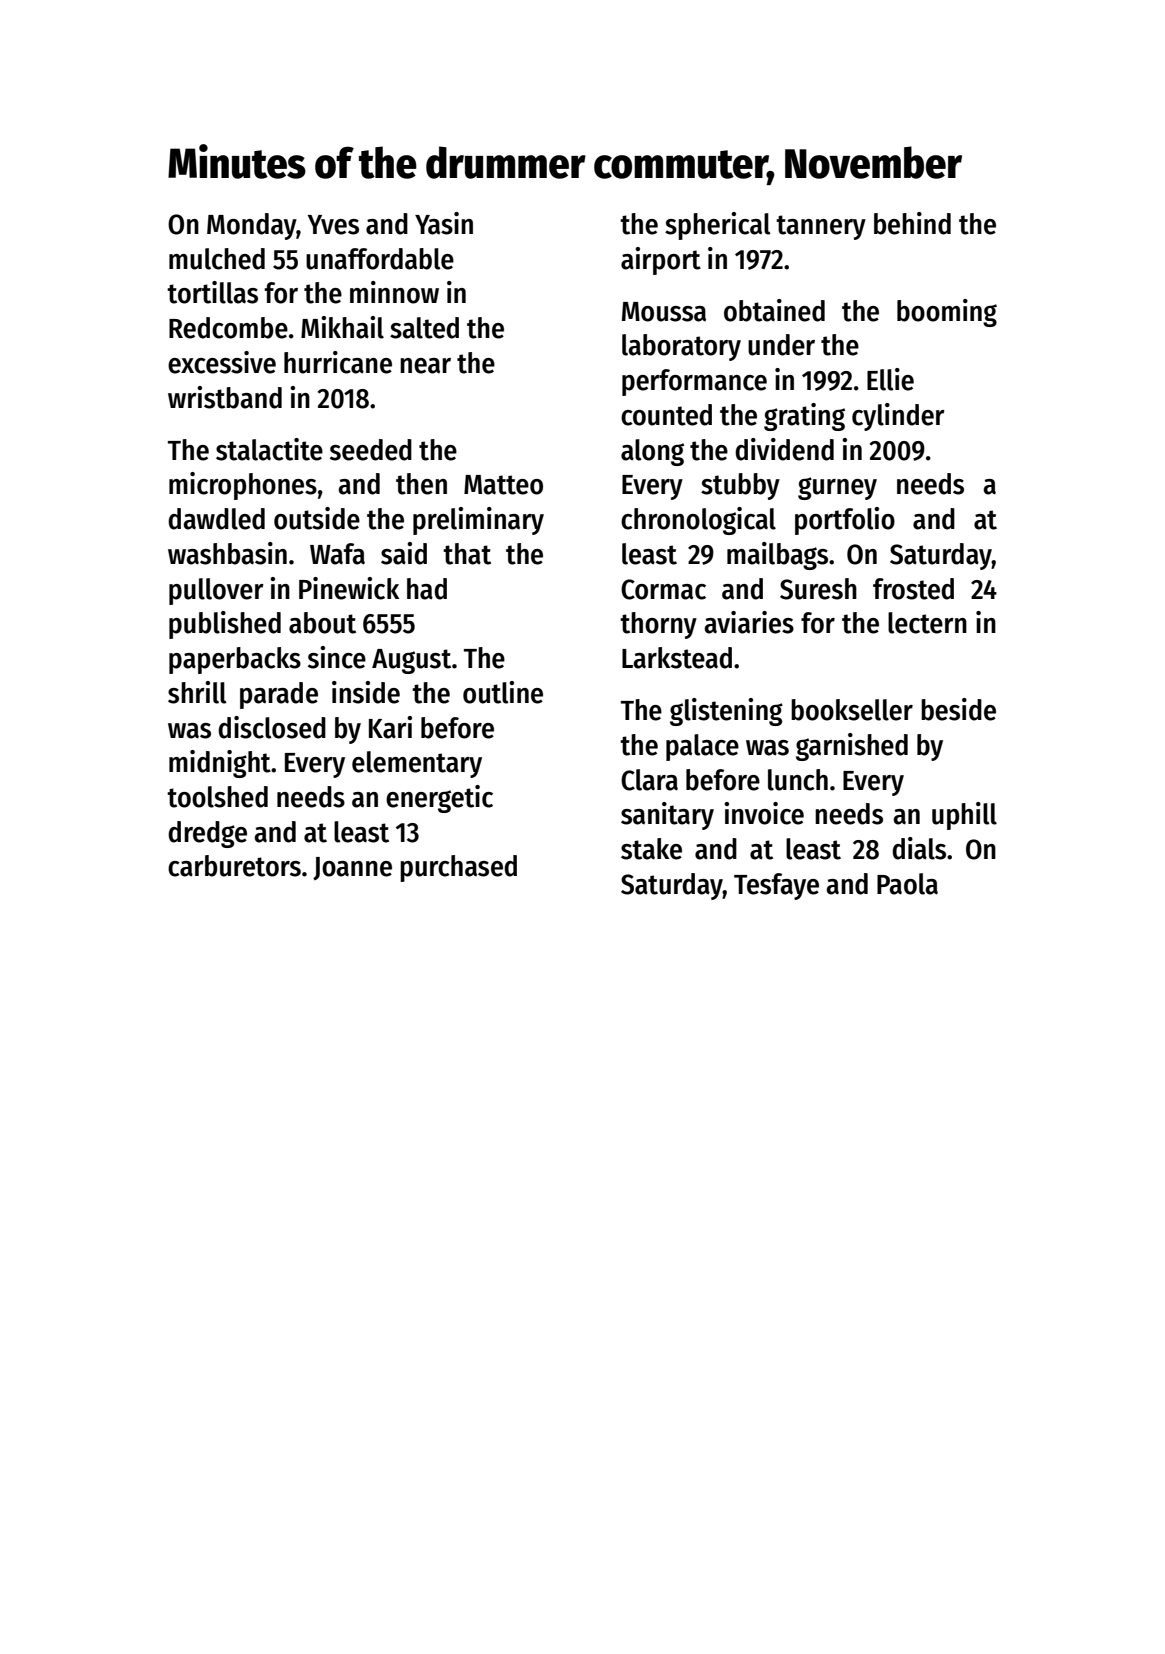 The image size is (1165, 1654). I want to click on lunch, so click(798, 780).
